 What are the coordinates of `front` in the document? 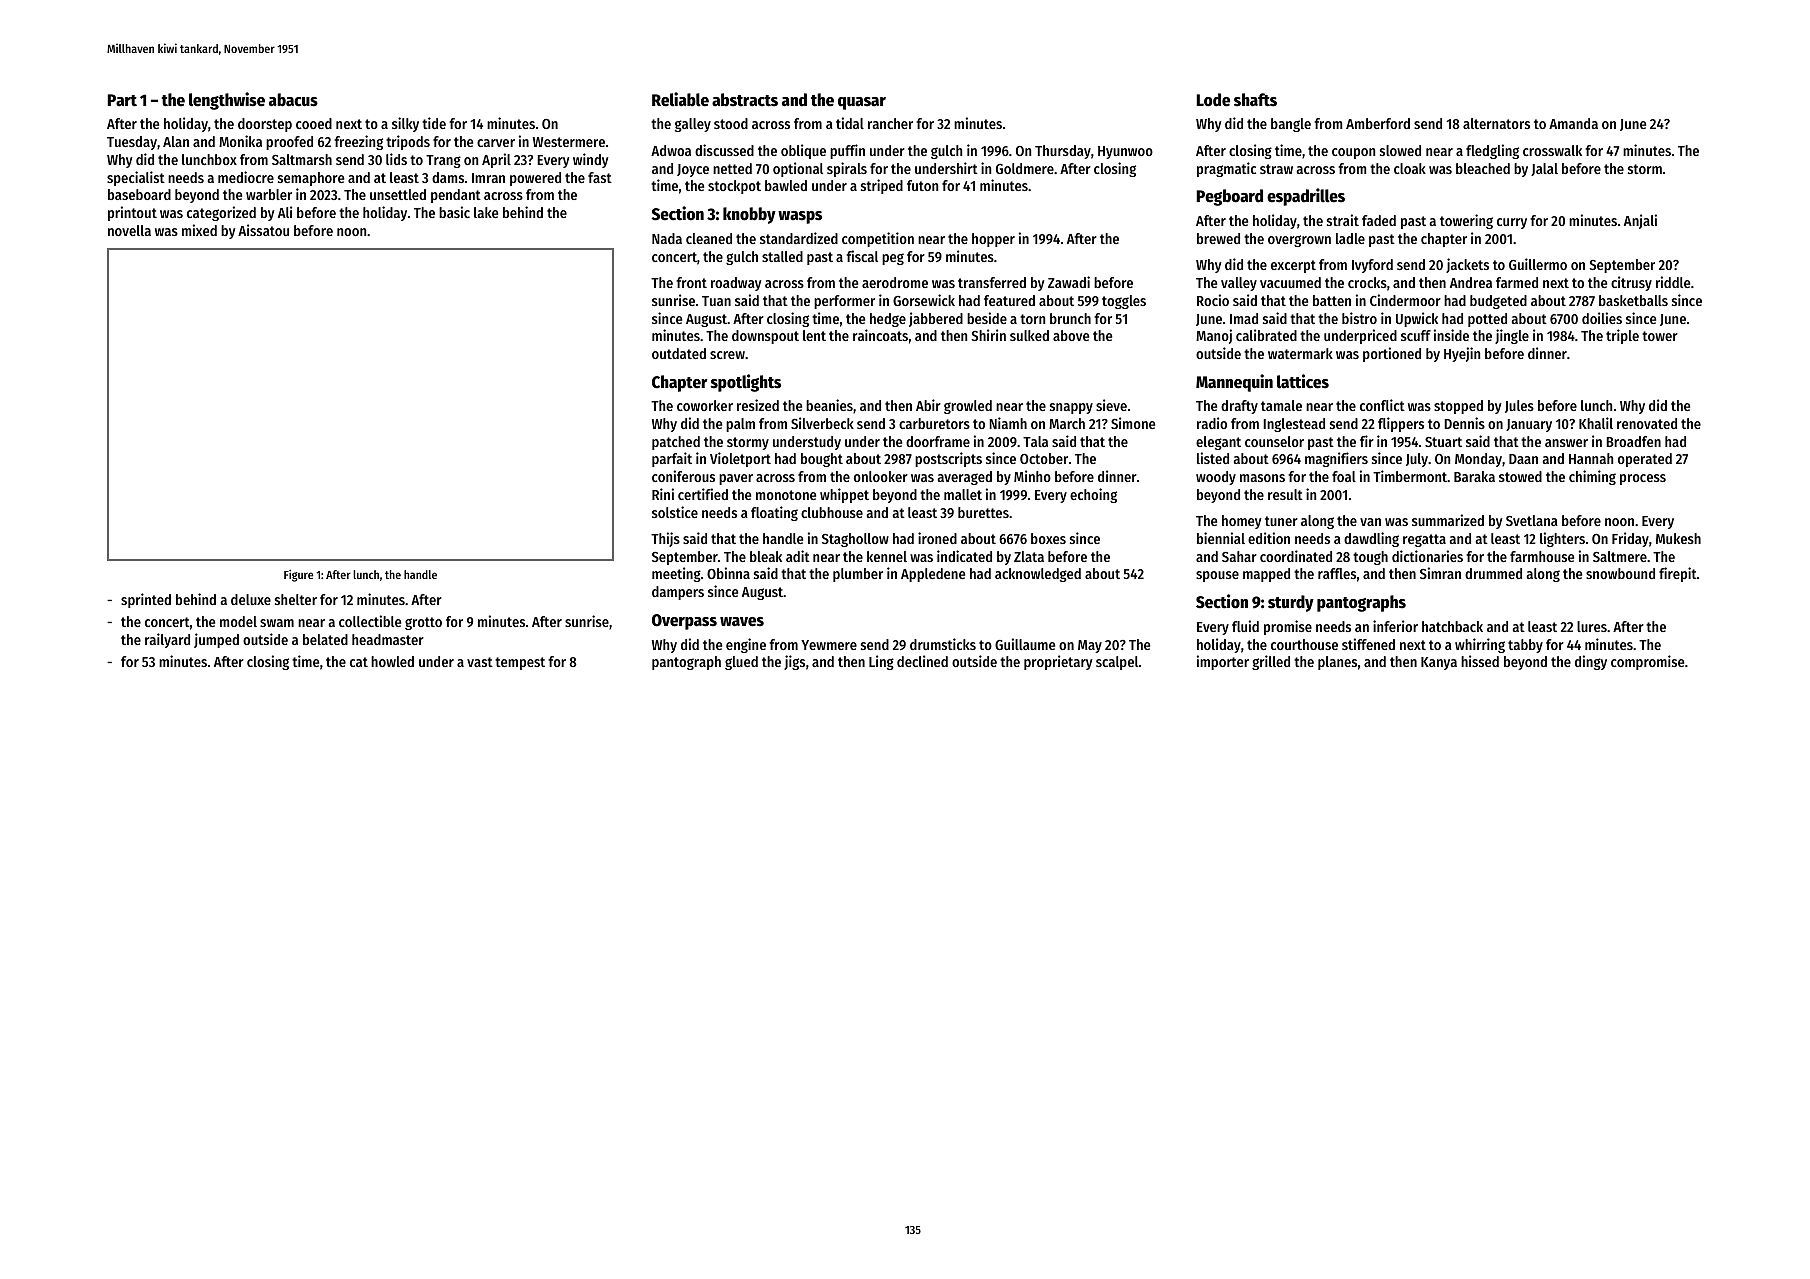 It's located at (691, 282).
